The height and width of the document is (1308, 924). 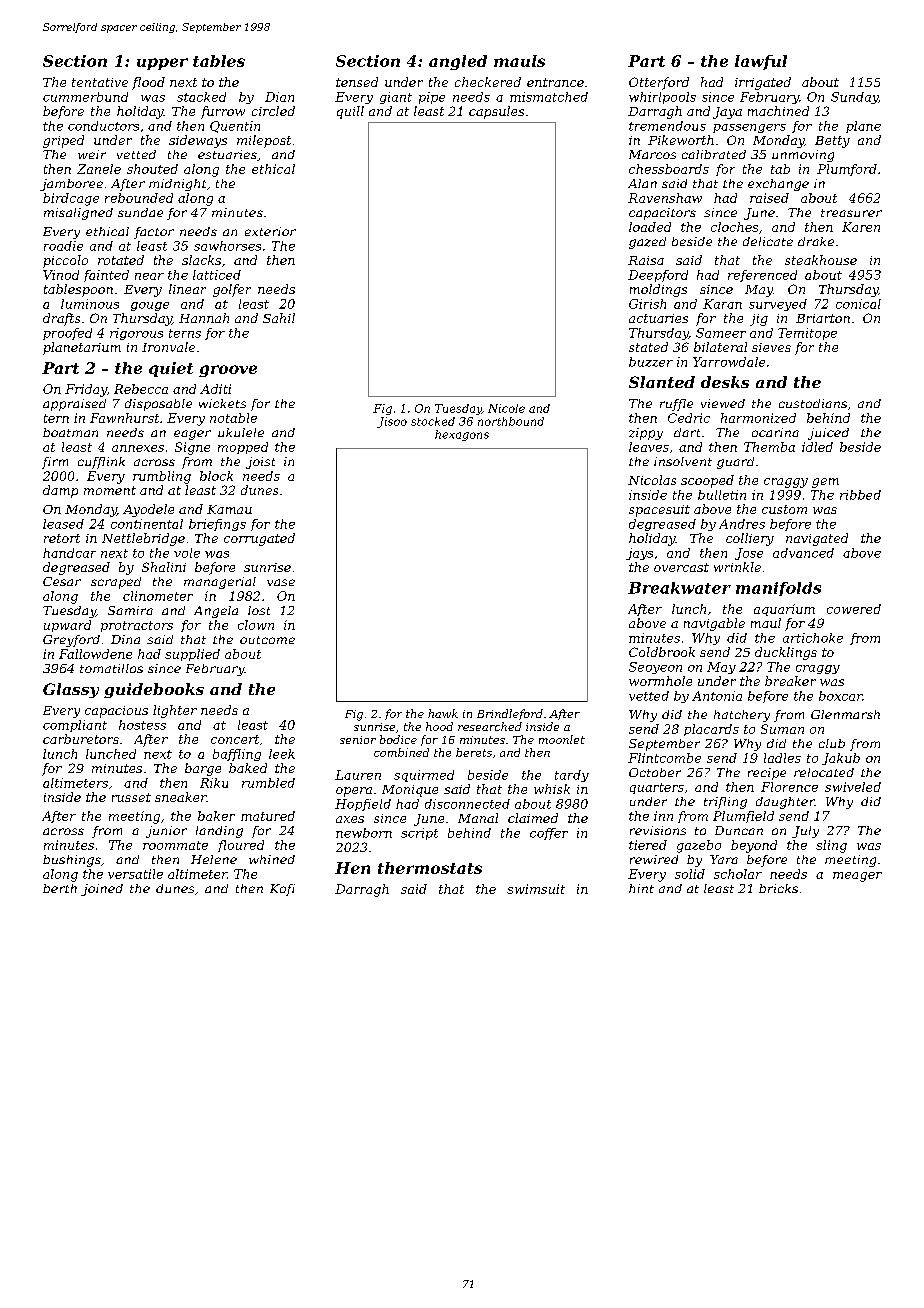 What do you see at coordinates (166, 832) in the document?
I see `junior` at bounding box center [166, 832].
